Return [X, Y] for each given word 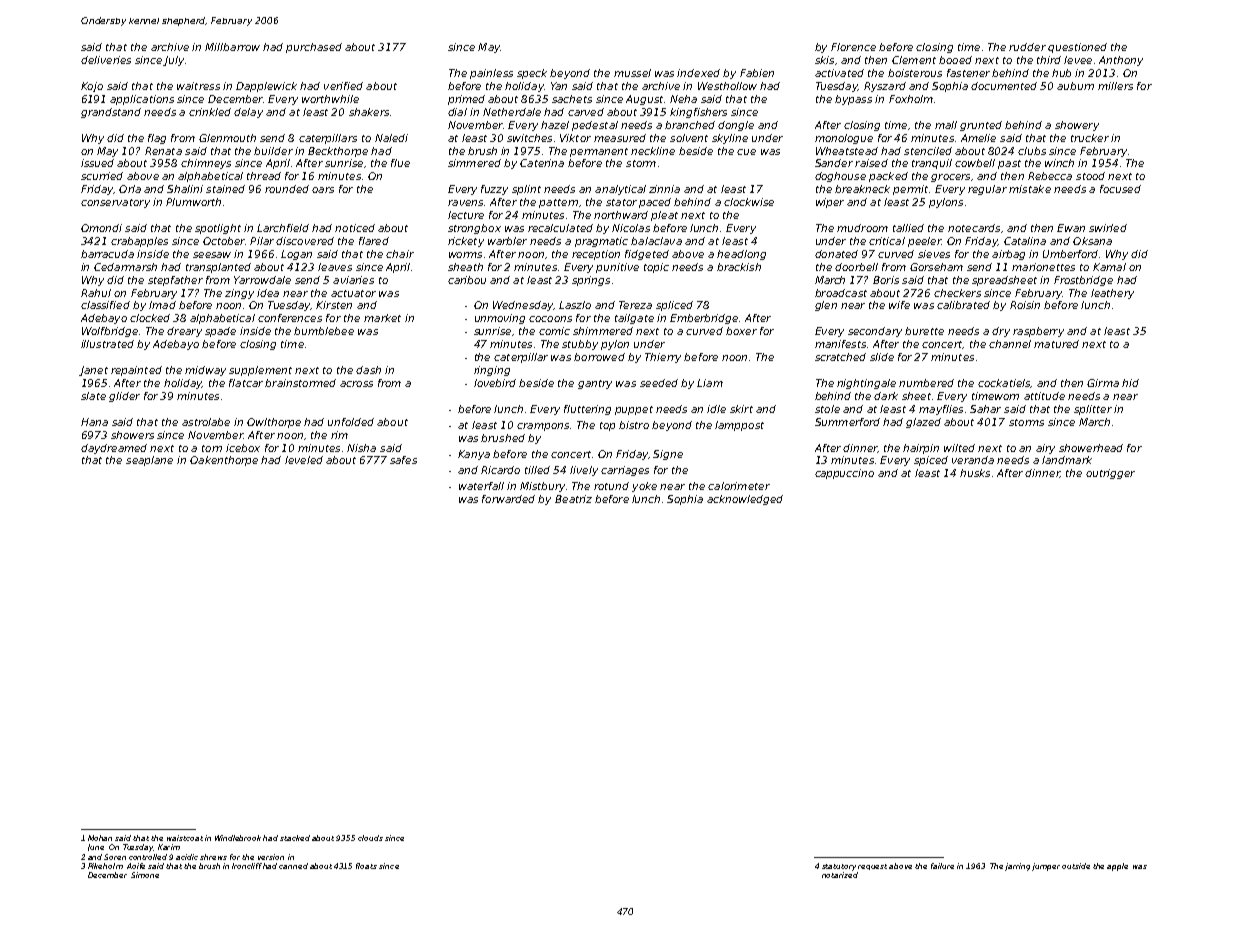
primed [466, 100]
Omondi [101, 228]
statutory [839, 867]
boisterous [915, 73]
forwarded [508, 499]
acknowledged [745, 500]
